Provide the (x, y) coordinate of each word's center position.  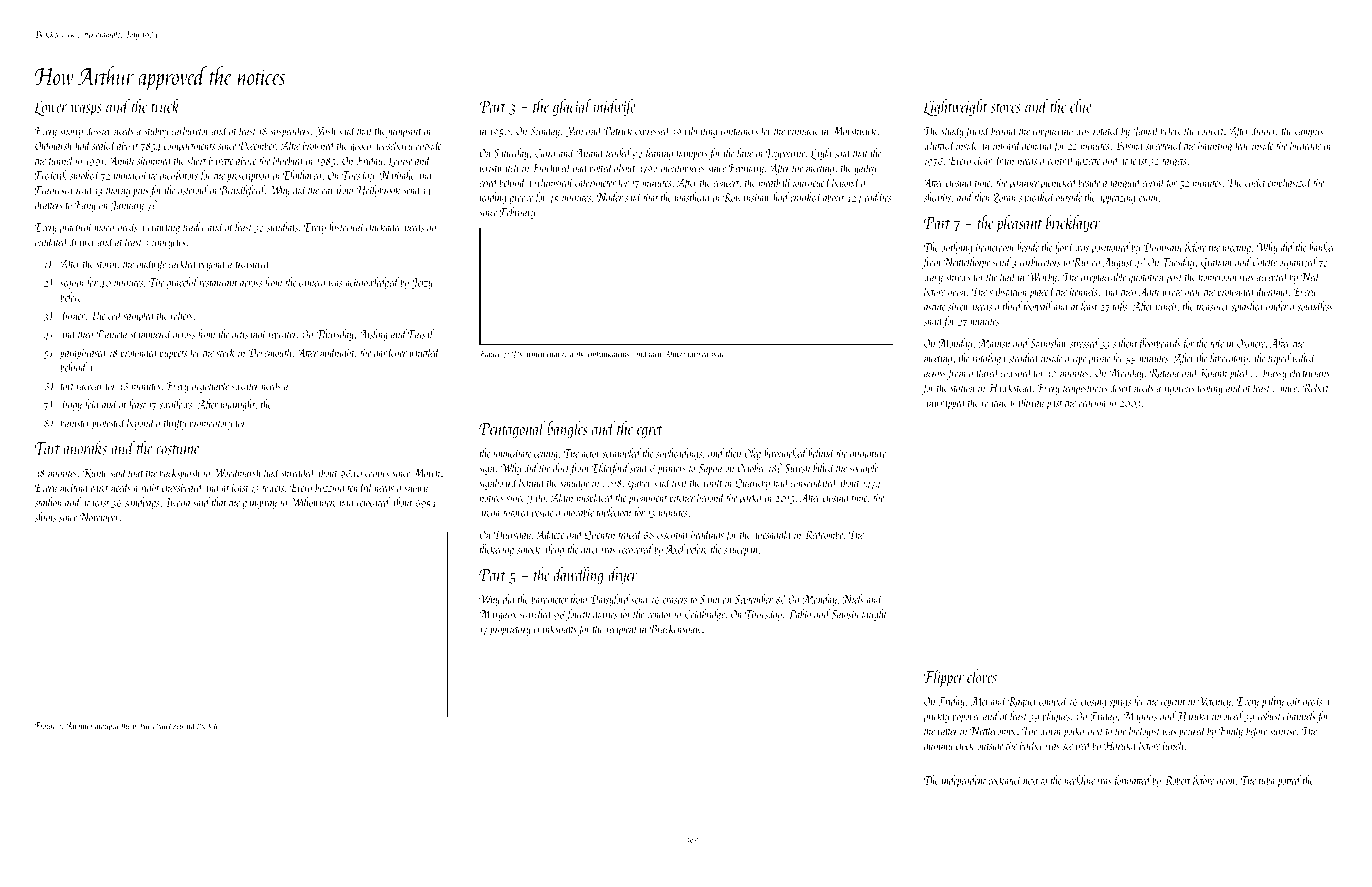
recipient (621, 630)
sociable (864, 468)
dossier (99, 131)
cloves (982, 676)
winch (535, 354)
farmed (697, 355)
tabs (1120, 306)
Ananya (79, 726)
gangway (260, 505)
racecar (90, 387)
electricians (1310, 372)
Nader (610, 197)
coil (115, 315)
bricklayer (1073, 224)
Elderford (610, 469)
